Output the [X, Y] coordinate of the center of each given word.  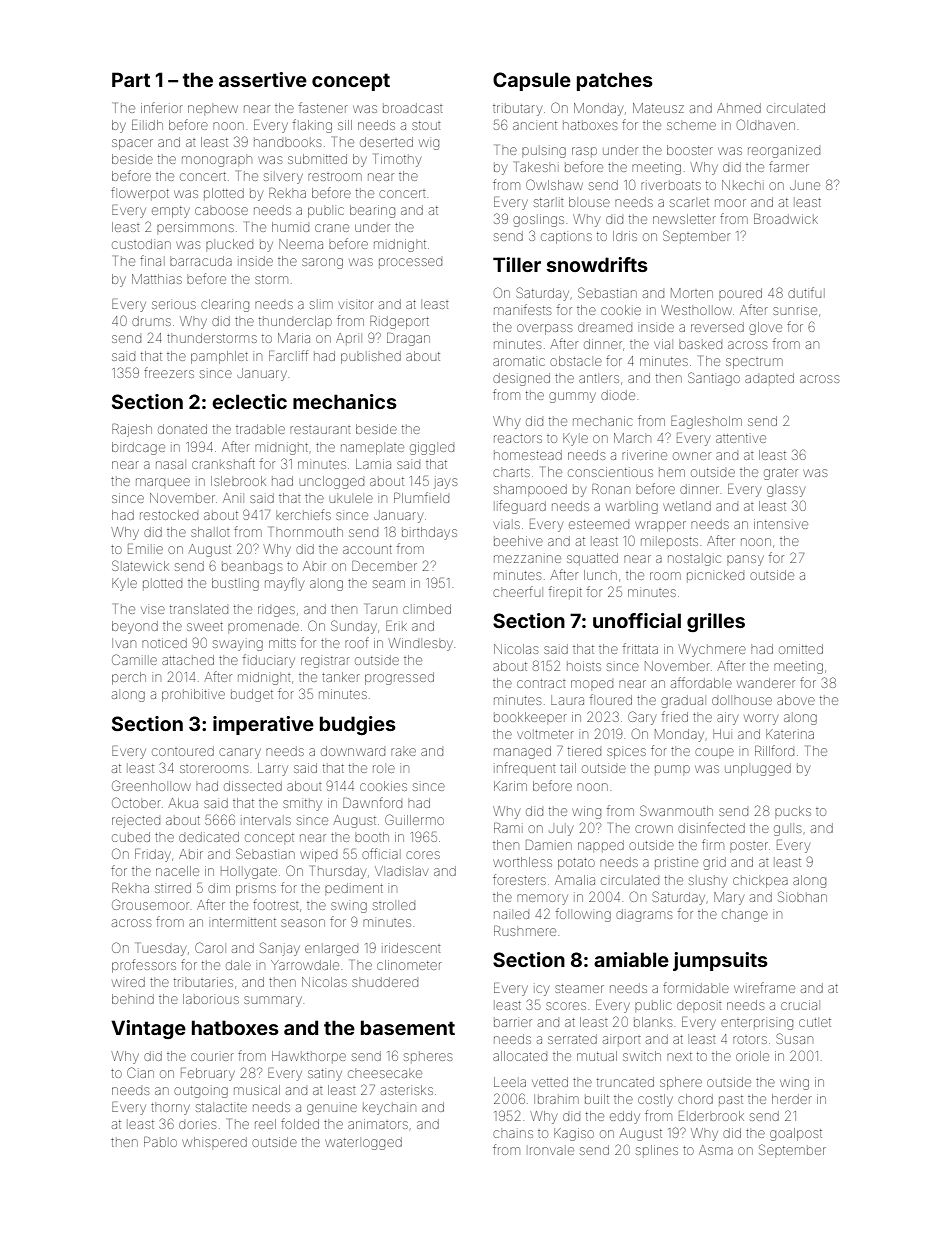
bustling [235, 584]
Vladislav [401, 871]
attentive [741, 438]
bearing [372, 211]
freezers [169, 372]
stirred [173, 888]
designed [521, 379]
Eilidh [147, 125]
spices [626, 753]
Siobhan [802, 896]
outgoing [201, 1092]
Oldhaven [766, 124]
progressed [399, 678]
